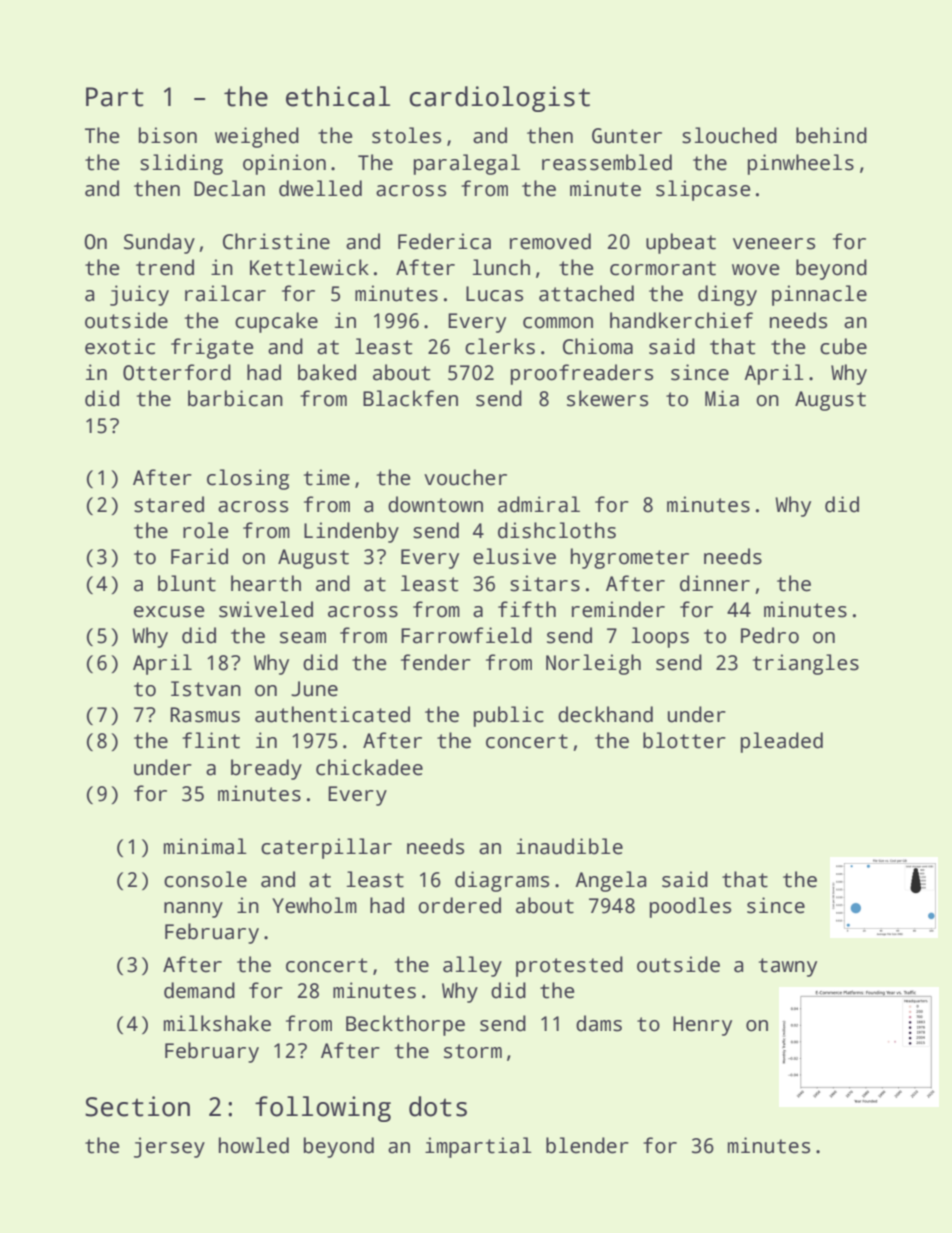 The image size is (952, 1233). I want to click on elusive, so click(514, 556).
